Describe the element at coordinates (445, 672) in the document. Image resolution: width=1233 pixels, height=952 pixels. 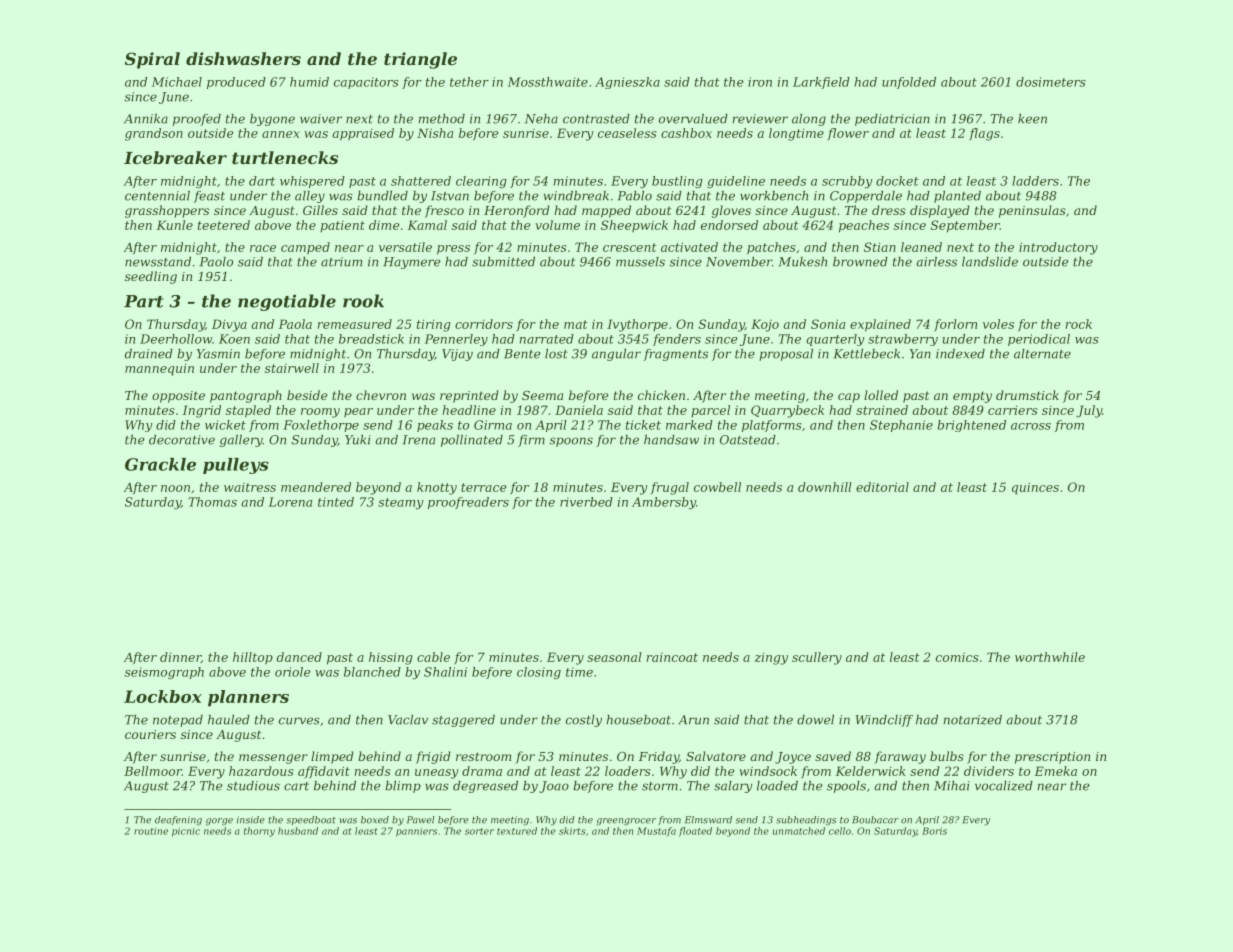
I see `Shalini` at that location.
